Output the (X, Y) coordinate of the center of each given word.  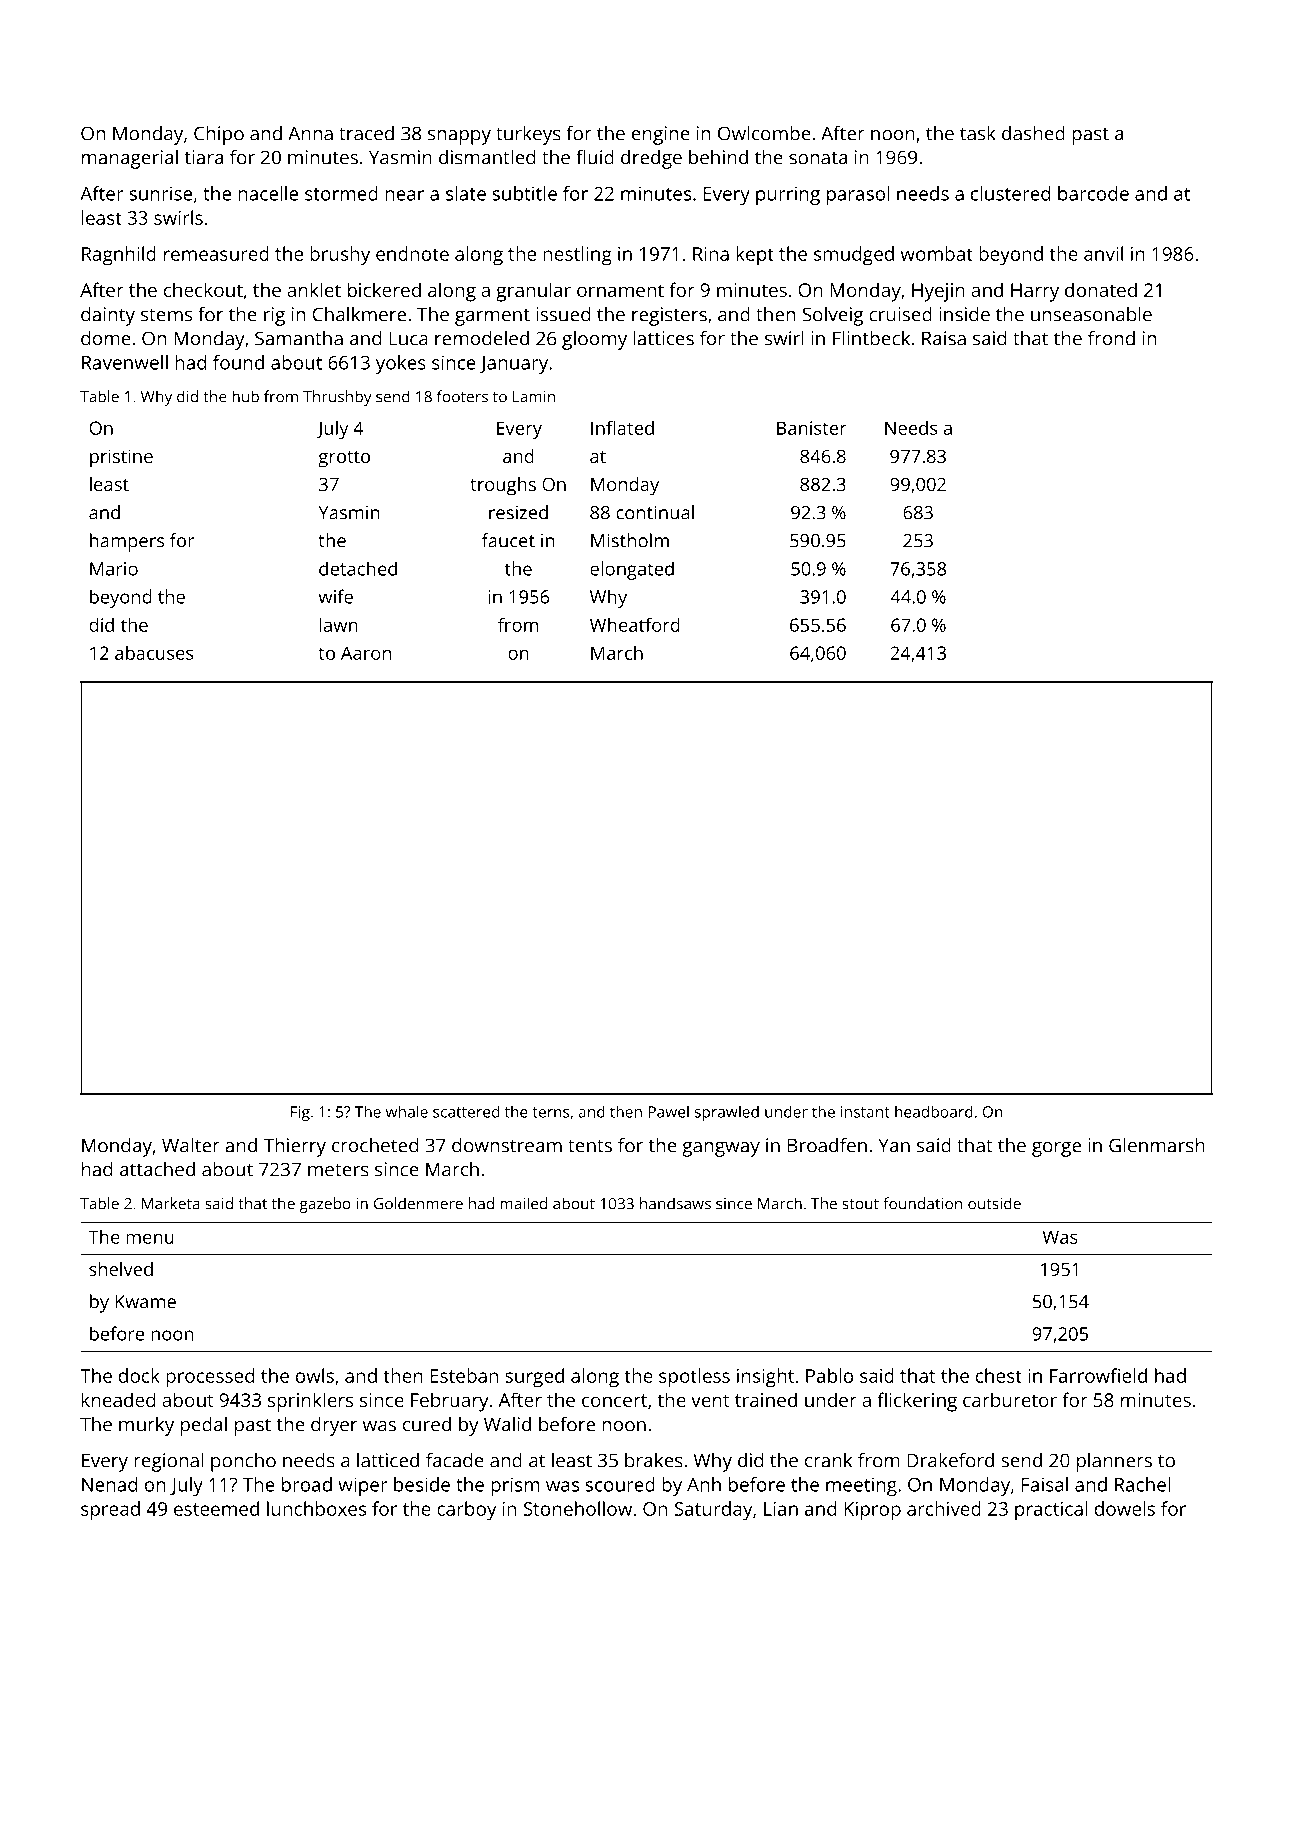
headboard (934, 1111)
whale (407, 1111)
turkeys (528, 135)
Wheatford (635, 624)
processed (210, 1378)
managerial (130, 159)
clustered (1010, 193)
